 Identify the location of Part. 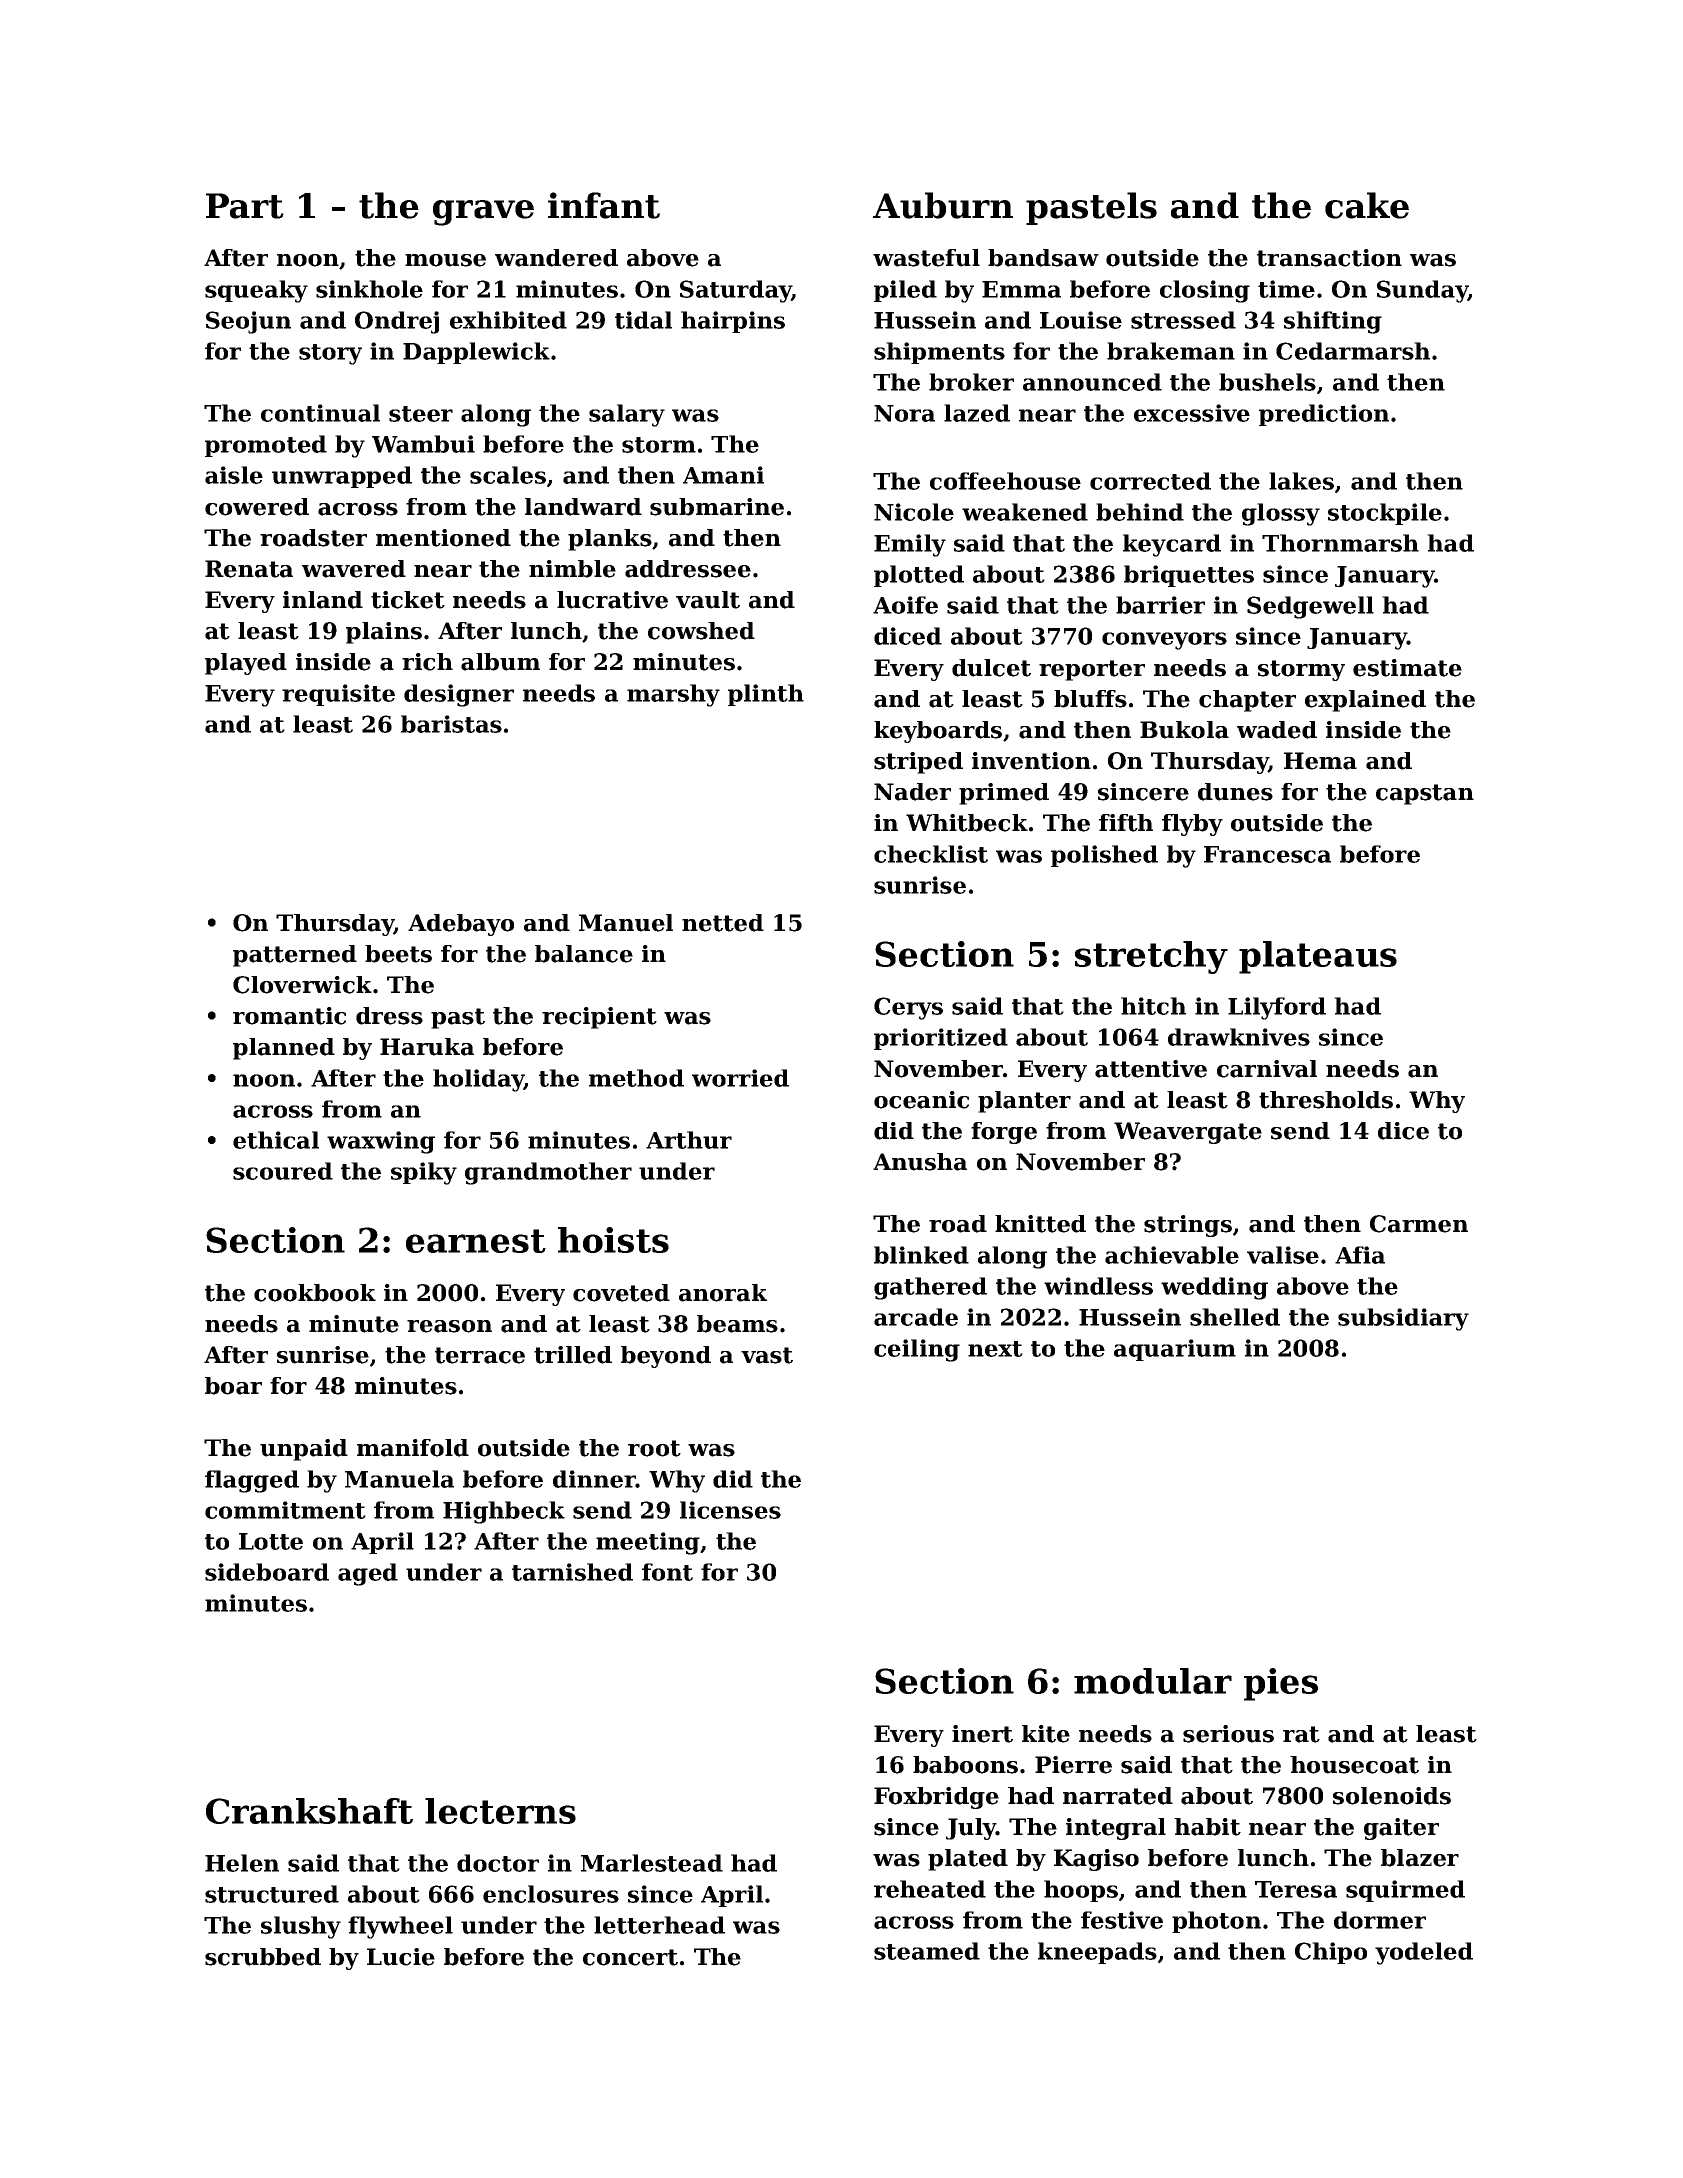
(245, 206).
